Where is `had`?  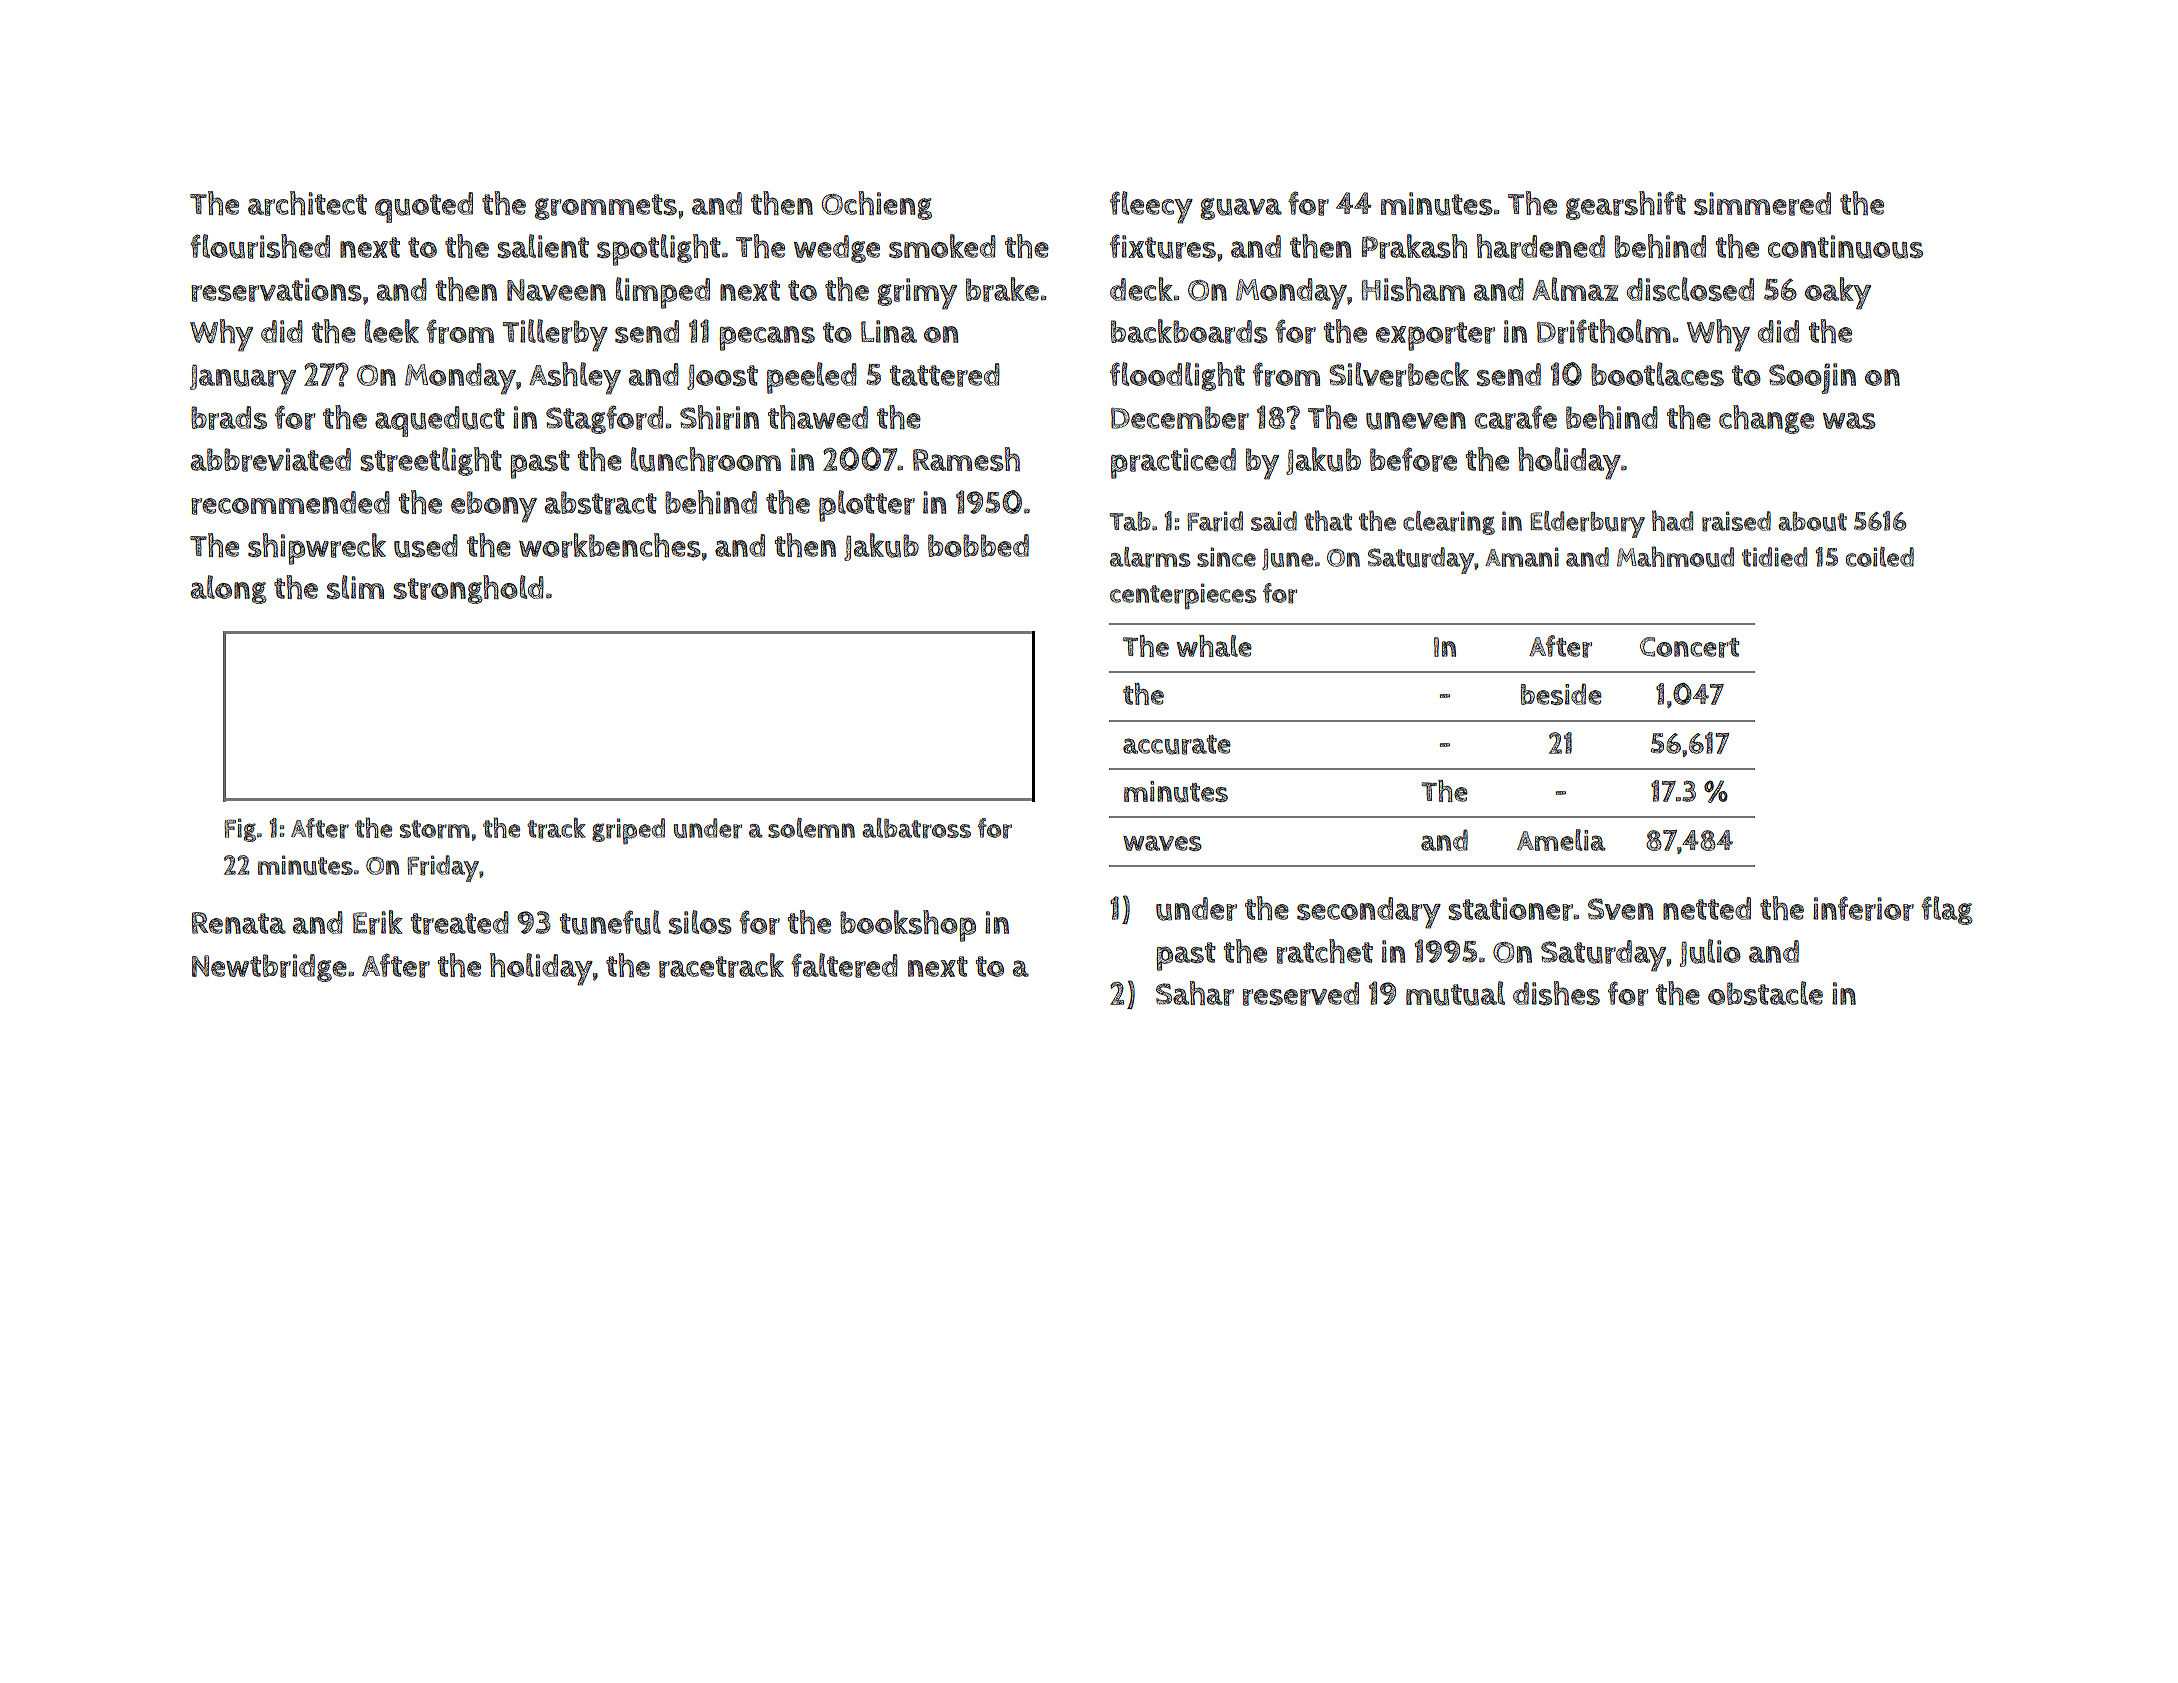 had is located at coordinates (1672, 520).
